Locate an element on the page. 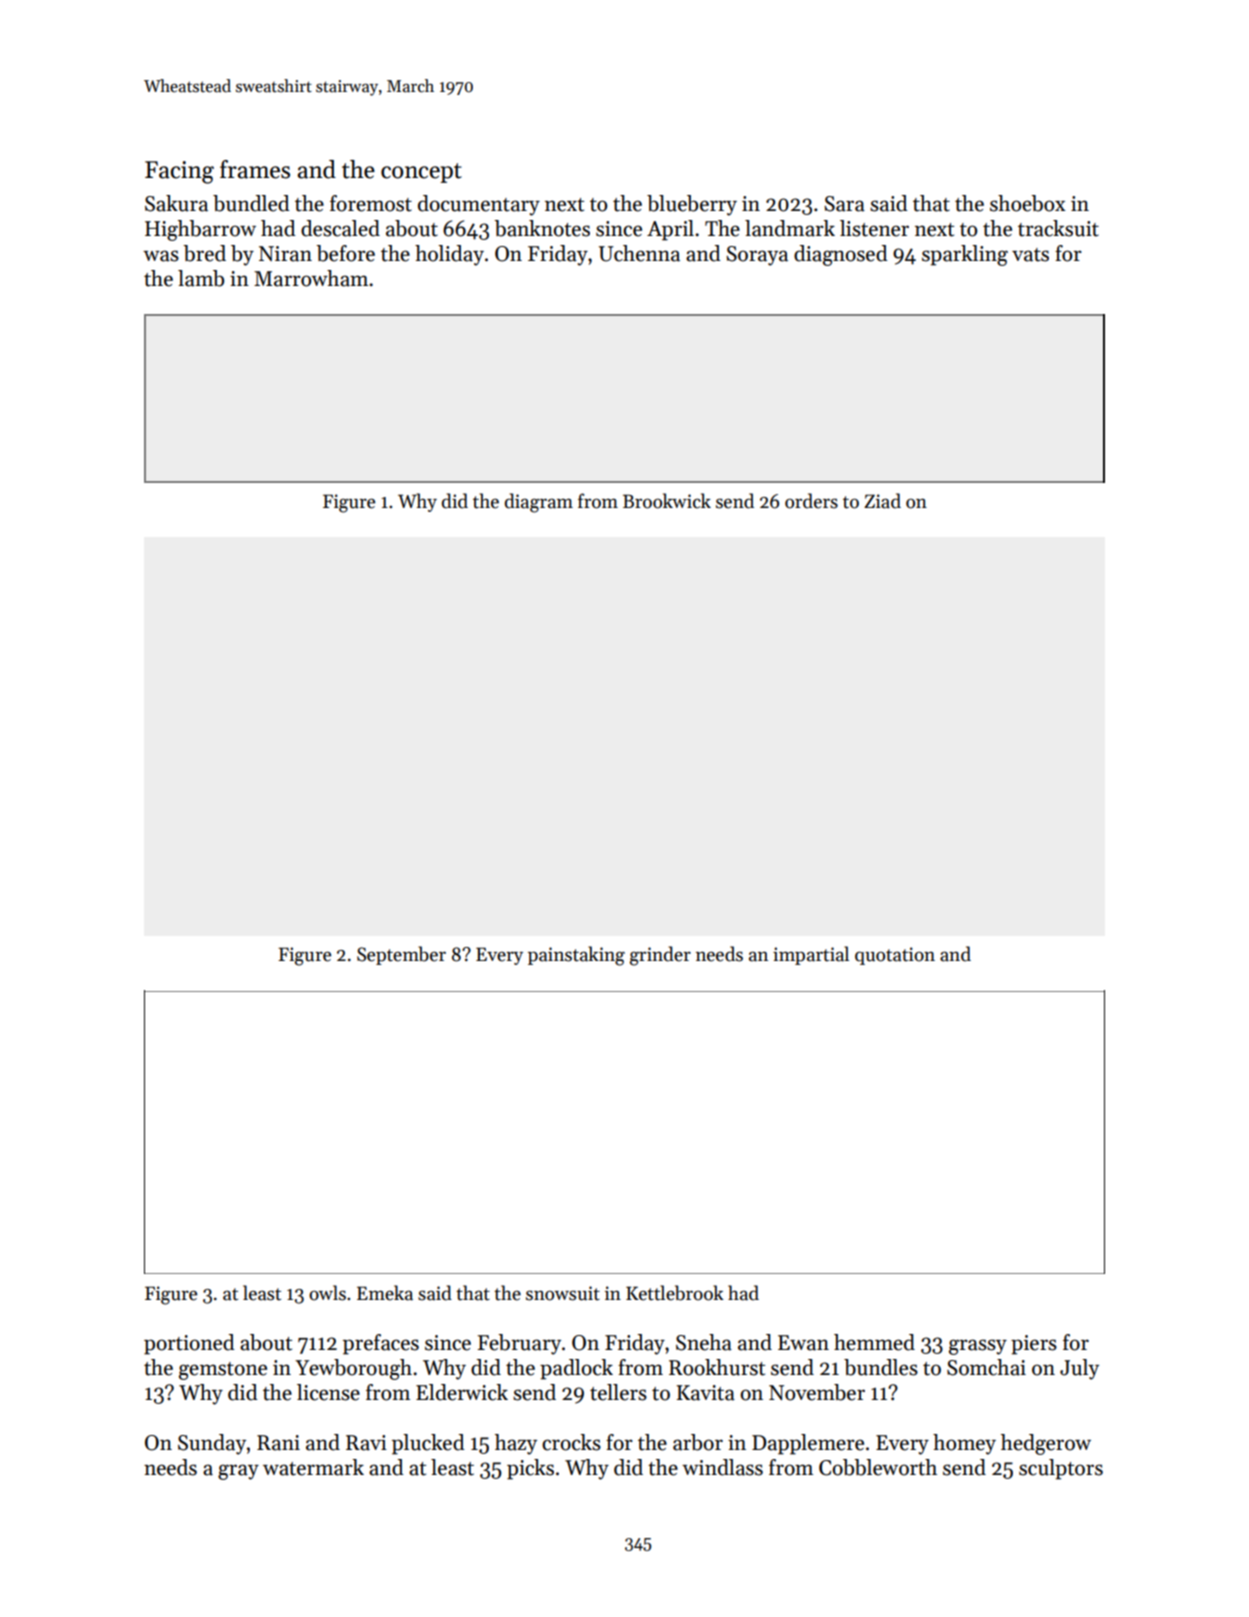 This document has height=1617, width=1249. Emeka is located at coordinates (385, 1293).
